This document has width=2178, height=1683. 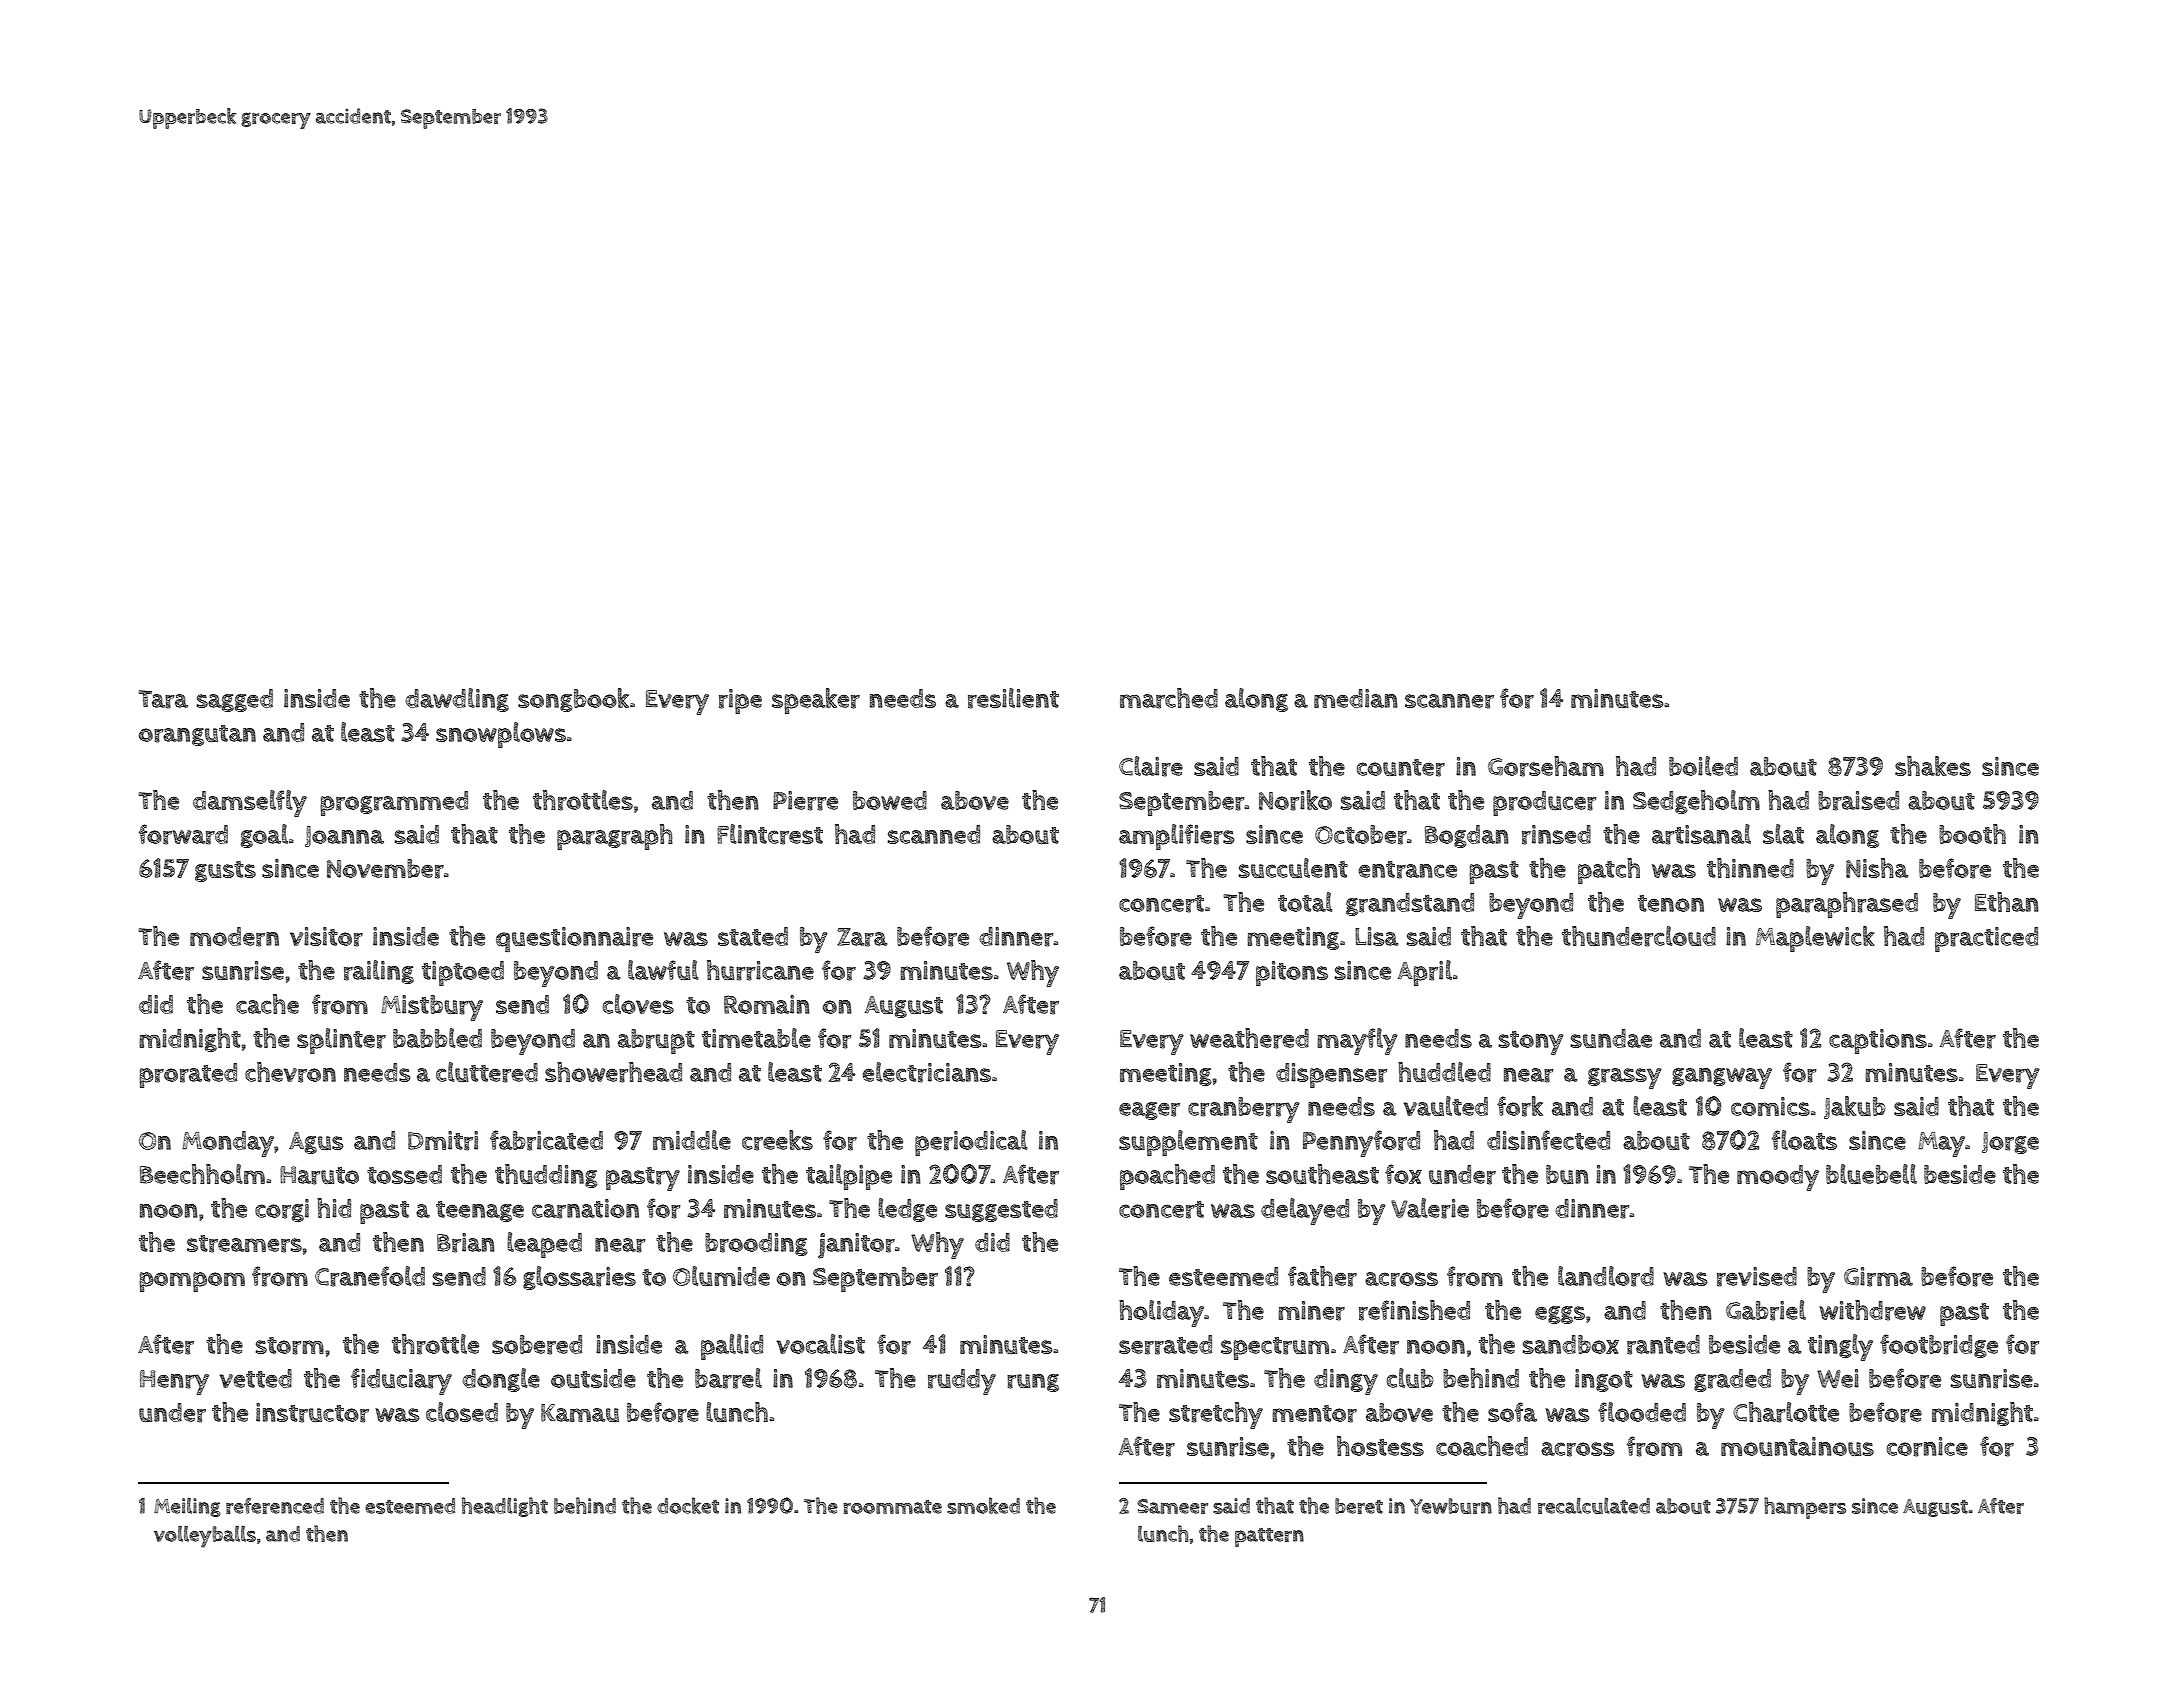 What do you see at coordinates (1757, 1277) in the document?
I see `revised` at bounding box center [1757, 1277].
